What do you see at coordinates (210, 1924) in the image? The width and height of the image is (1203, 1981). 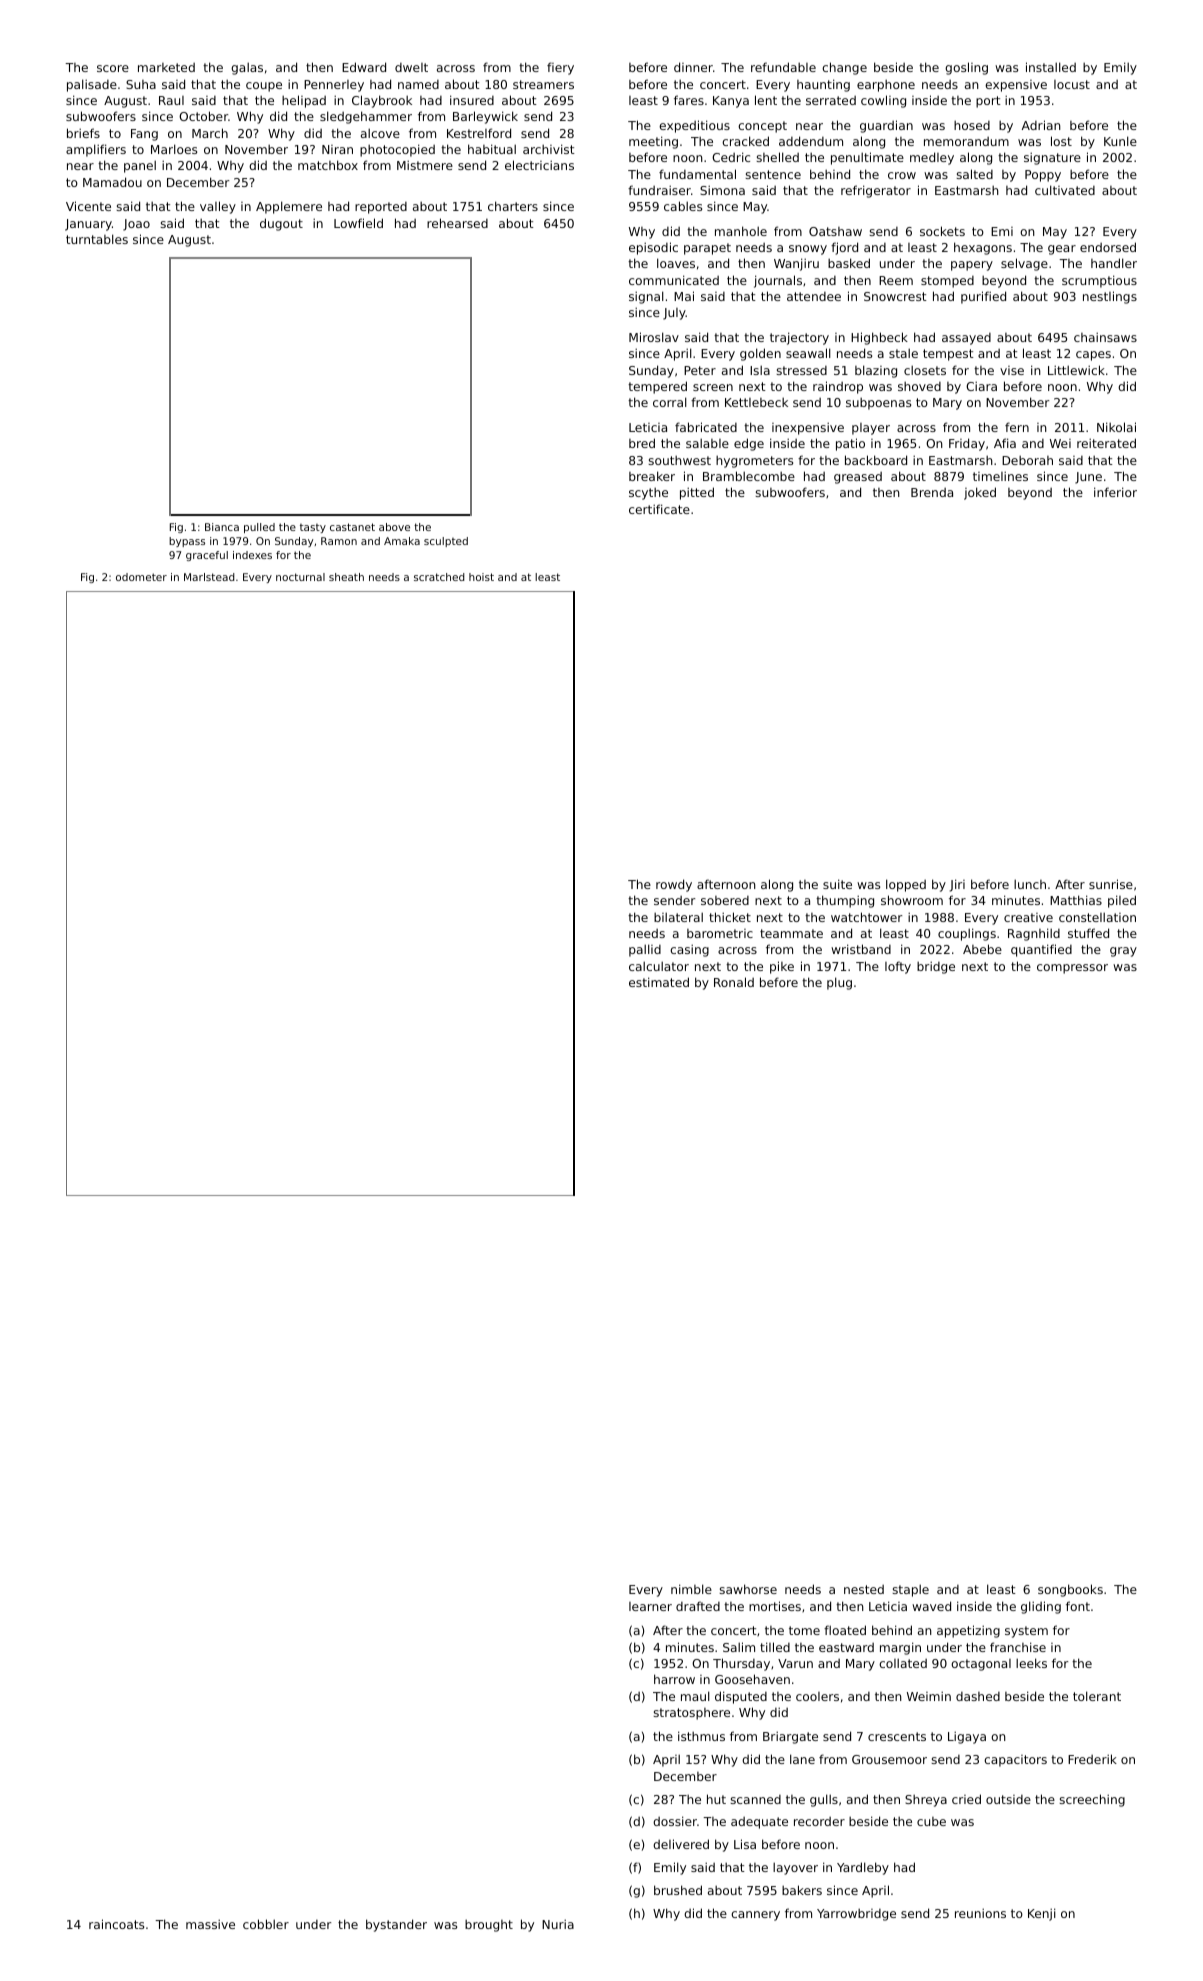 I see `massive` at bounding box center [210, 1924].
